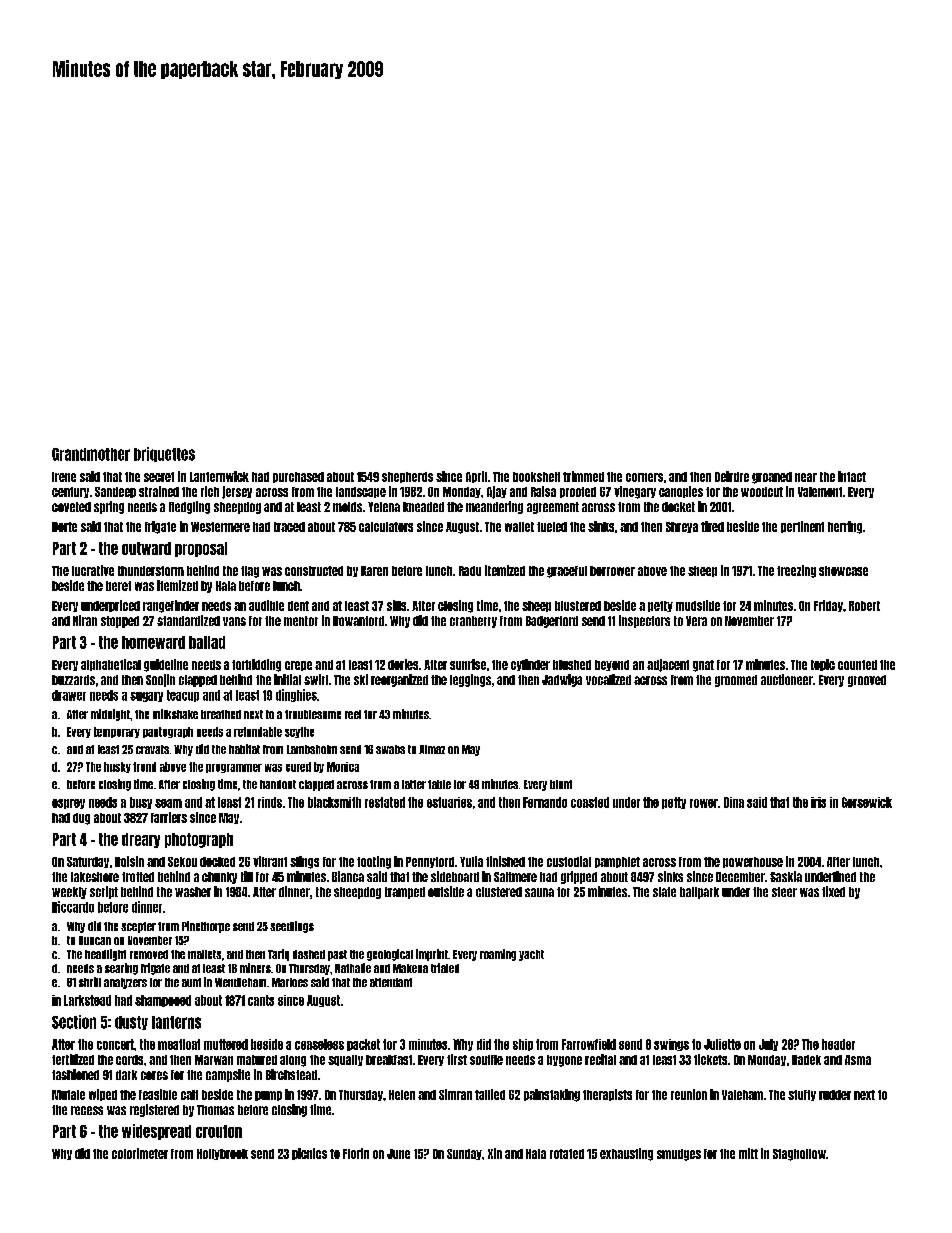 The width and height of the image is (952, 1233). Describe the element at coordinates (140, 1153) in the image. I see `colorimeter` at that location.
